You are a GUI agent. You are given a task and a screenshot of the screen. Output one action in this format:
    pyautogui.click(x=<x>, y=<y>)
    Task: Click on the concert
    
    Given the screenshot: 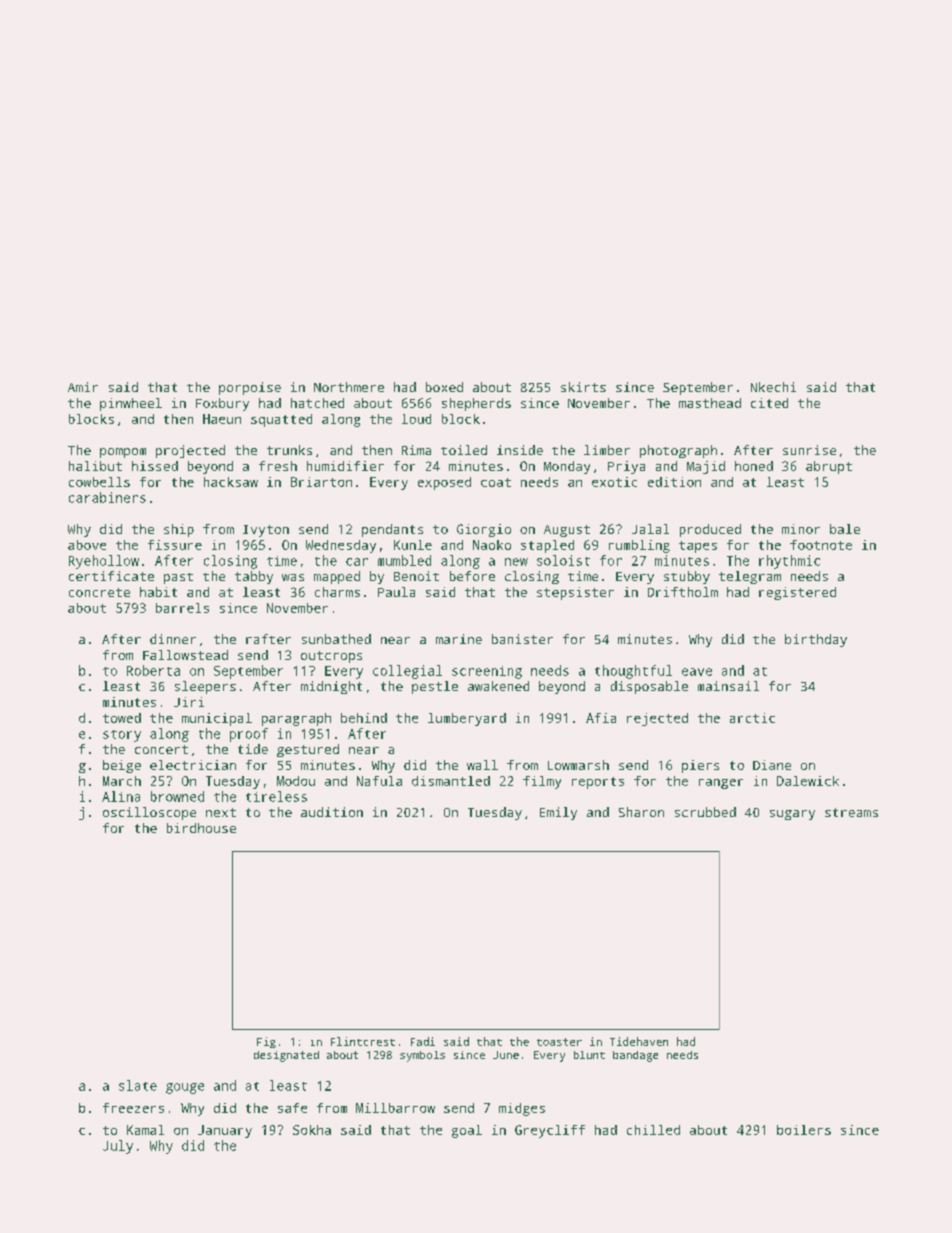 What is the action you would take?
    pyautogui.click(x=161, y=749)
